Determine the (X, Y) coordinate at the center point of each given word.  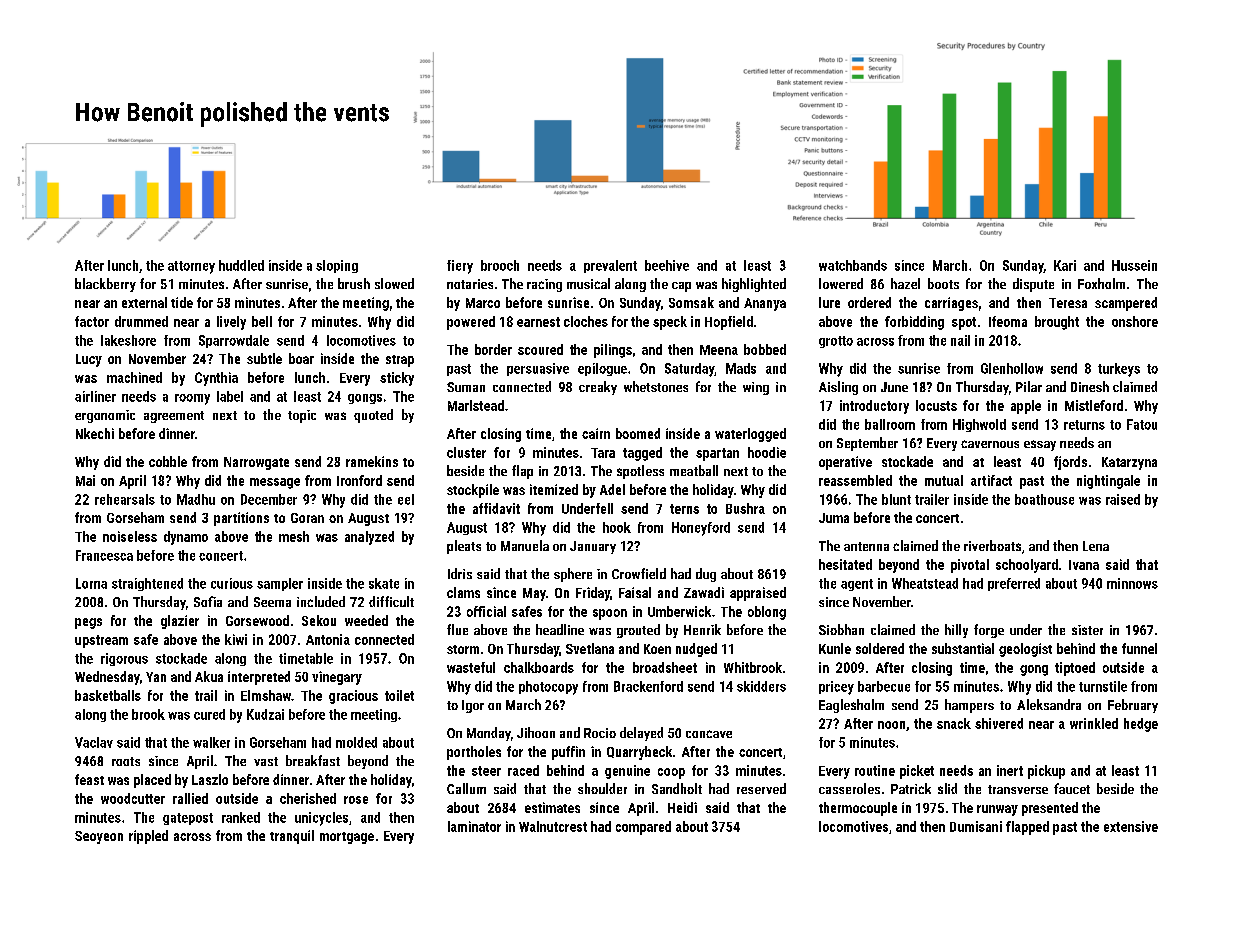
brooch (500, 265)
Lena (1096, 546)
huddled (241, 265)
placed (152, 781)
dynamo (186, 538)
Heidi (682, 807)
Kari (1065, 265)
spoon (610, 614)
